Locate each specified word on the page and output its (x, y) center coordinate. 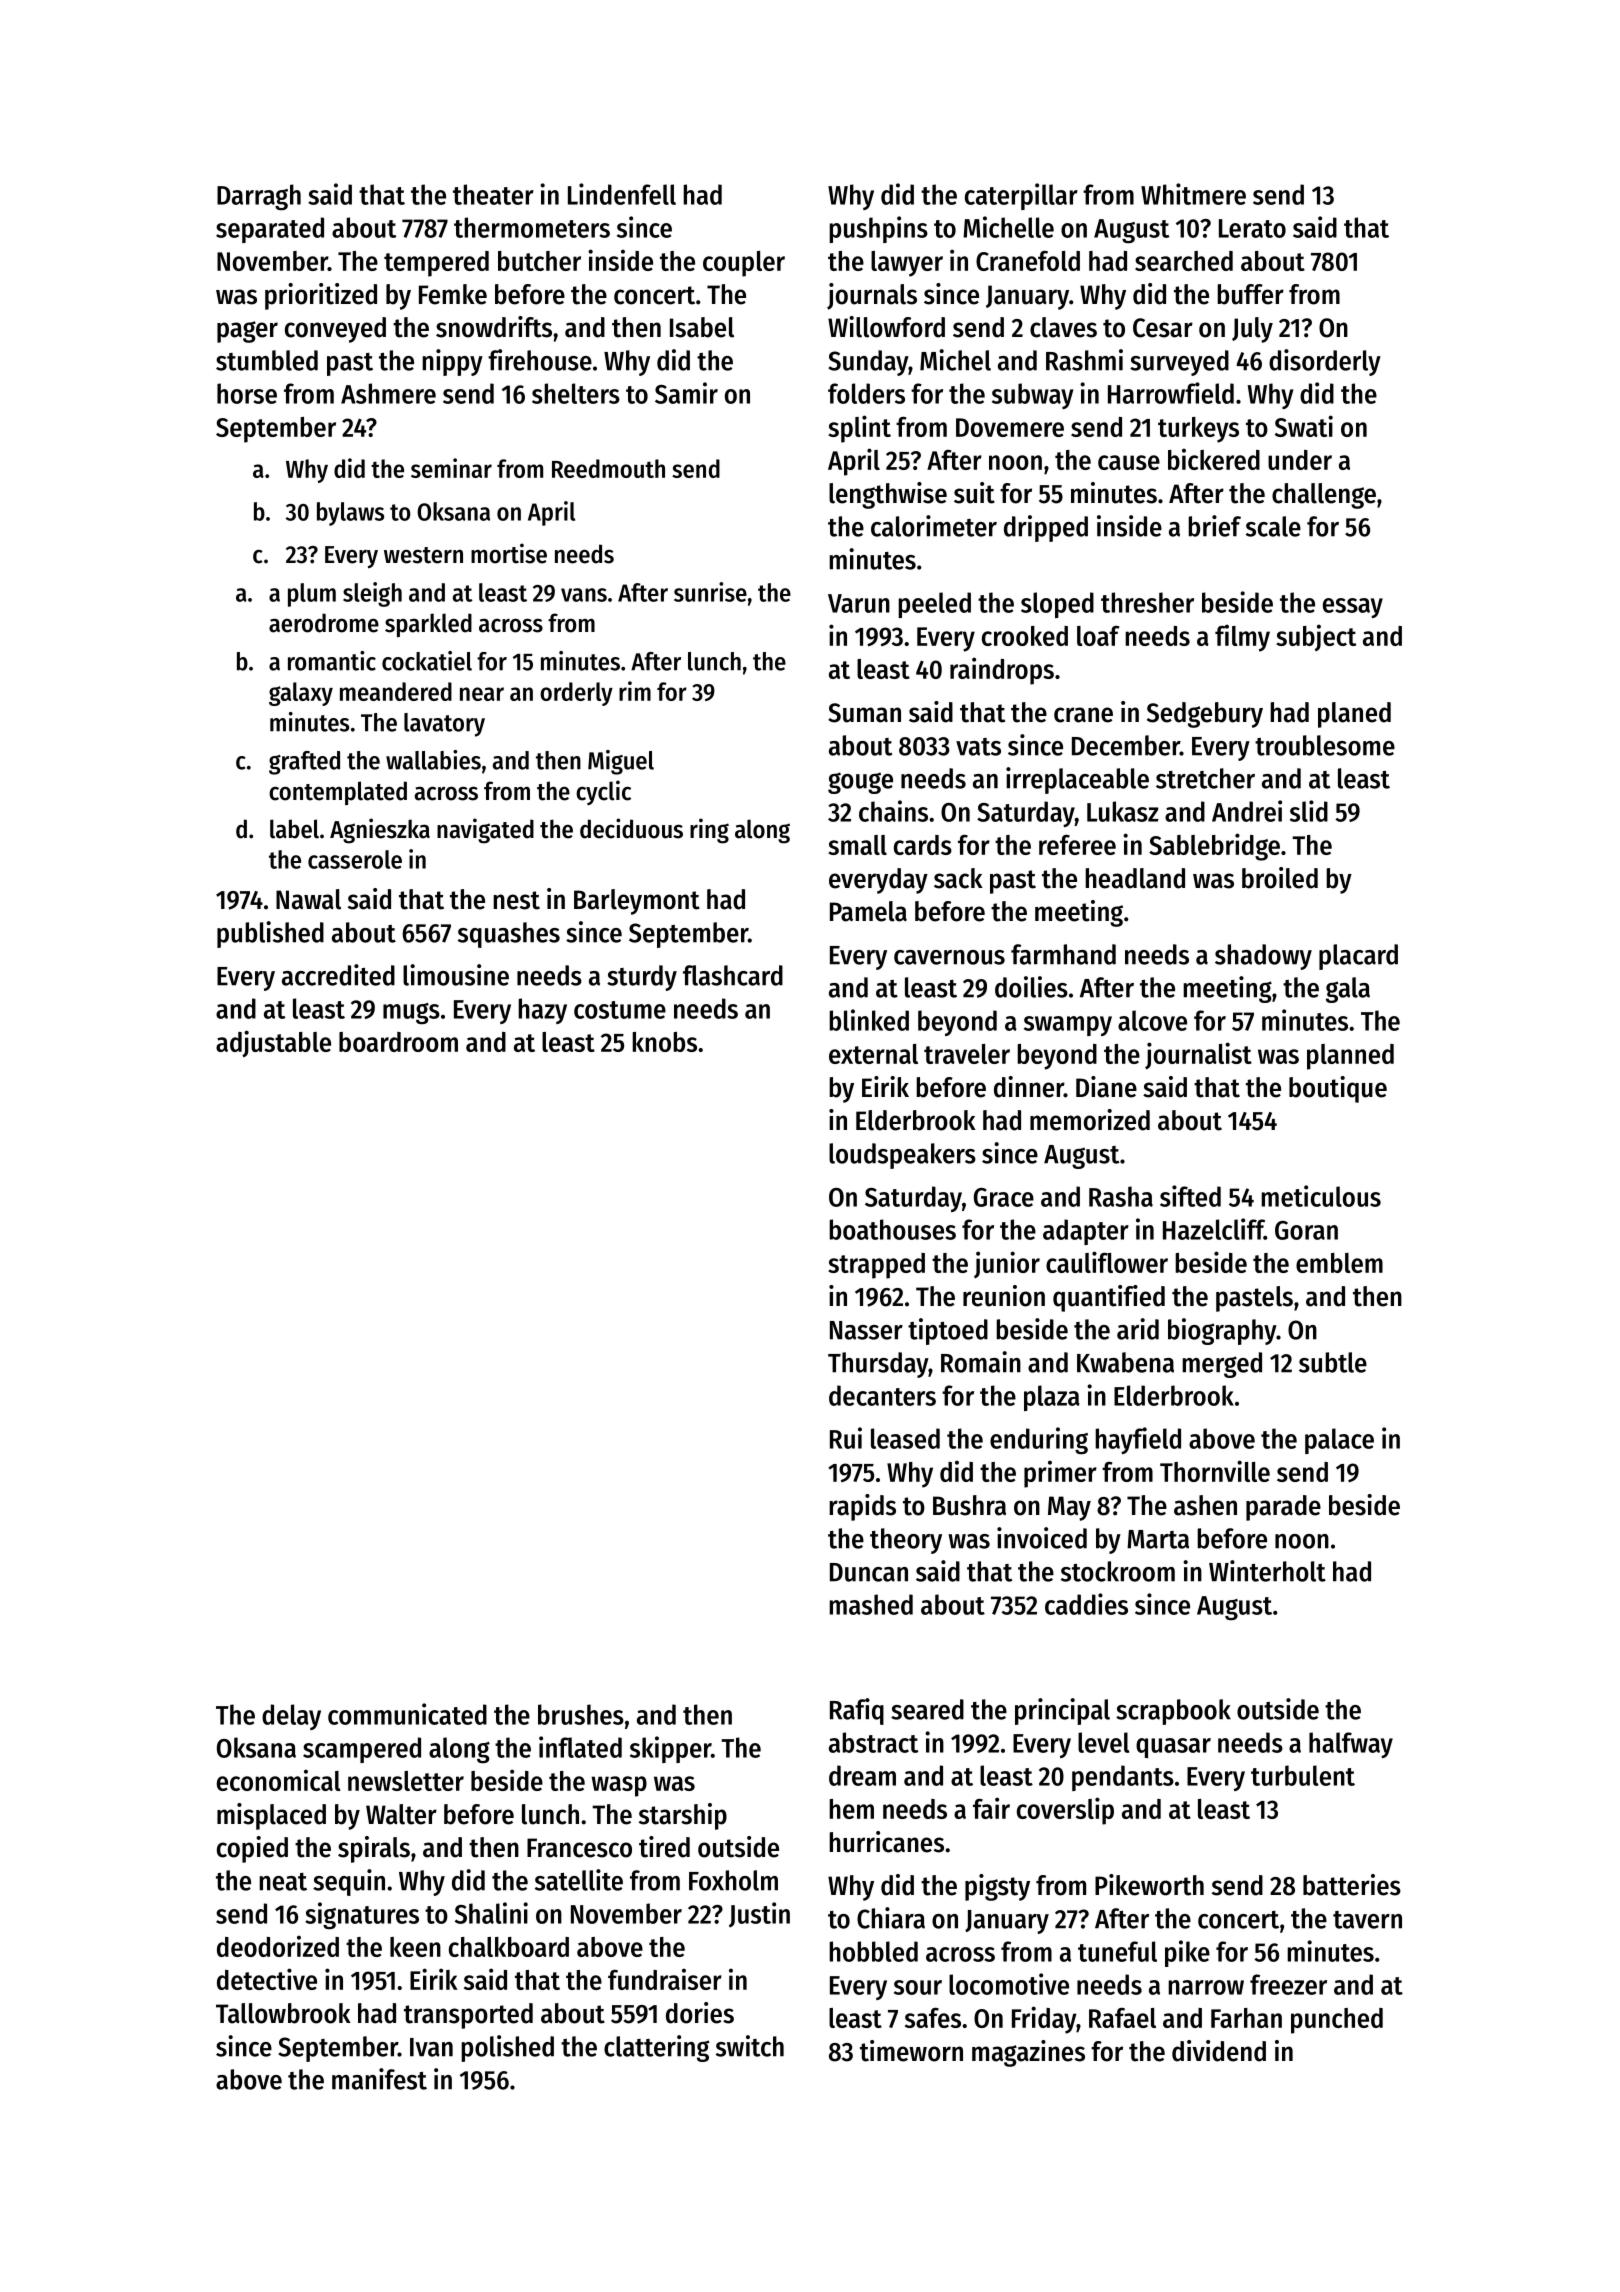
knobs (664, 1042)
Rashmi (1084, 360)
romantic (332, 661)
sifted (1190, 1196)
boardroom (398, 1042)
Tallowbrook (283, 2013)
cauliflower (1107, 1262)
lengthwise (888, 495)
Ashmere (388, 393)
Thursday (878, 1365)
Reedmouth (608, 468)
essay (1353, 608)
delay (291, 1717)
